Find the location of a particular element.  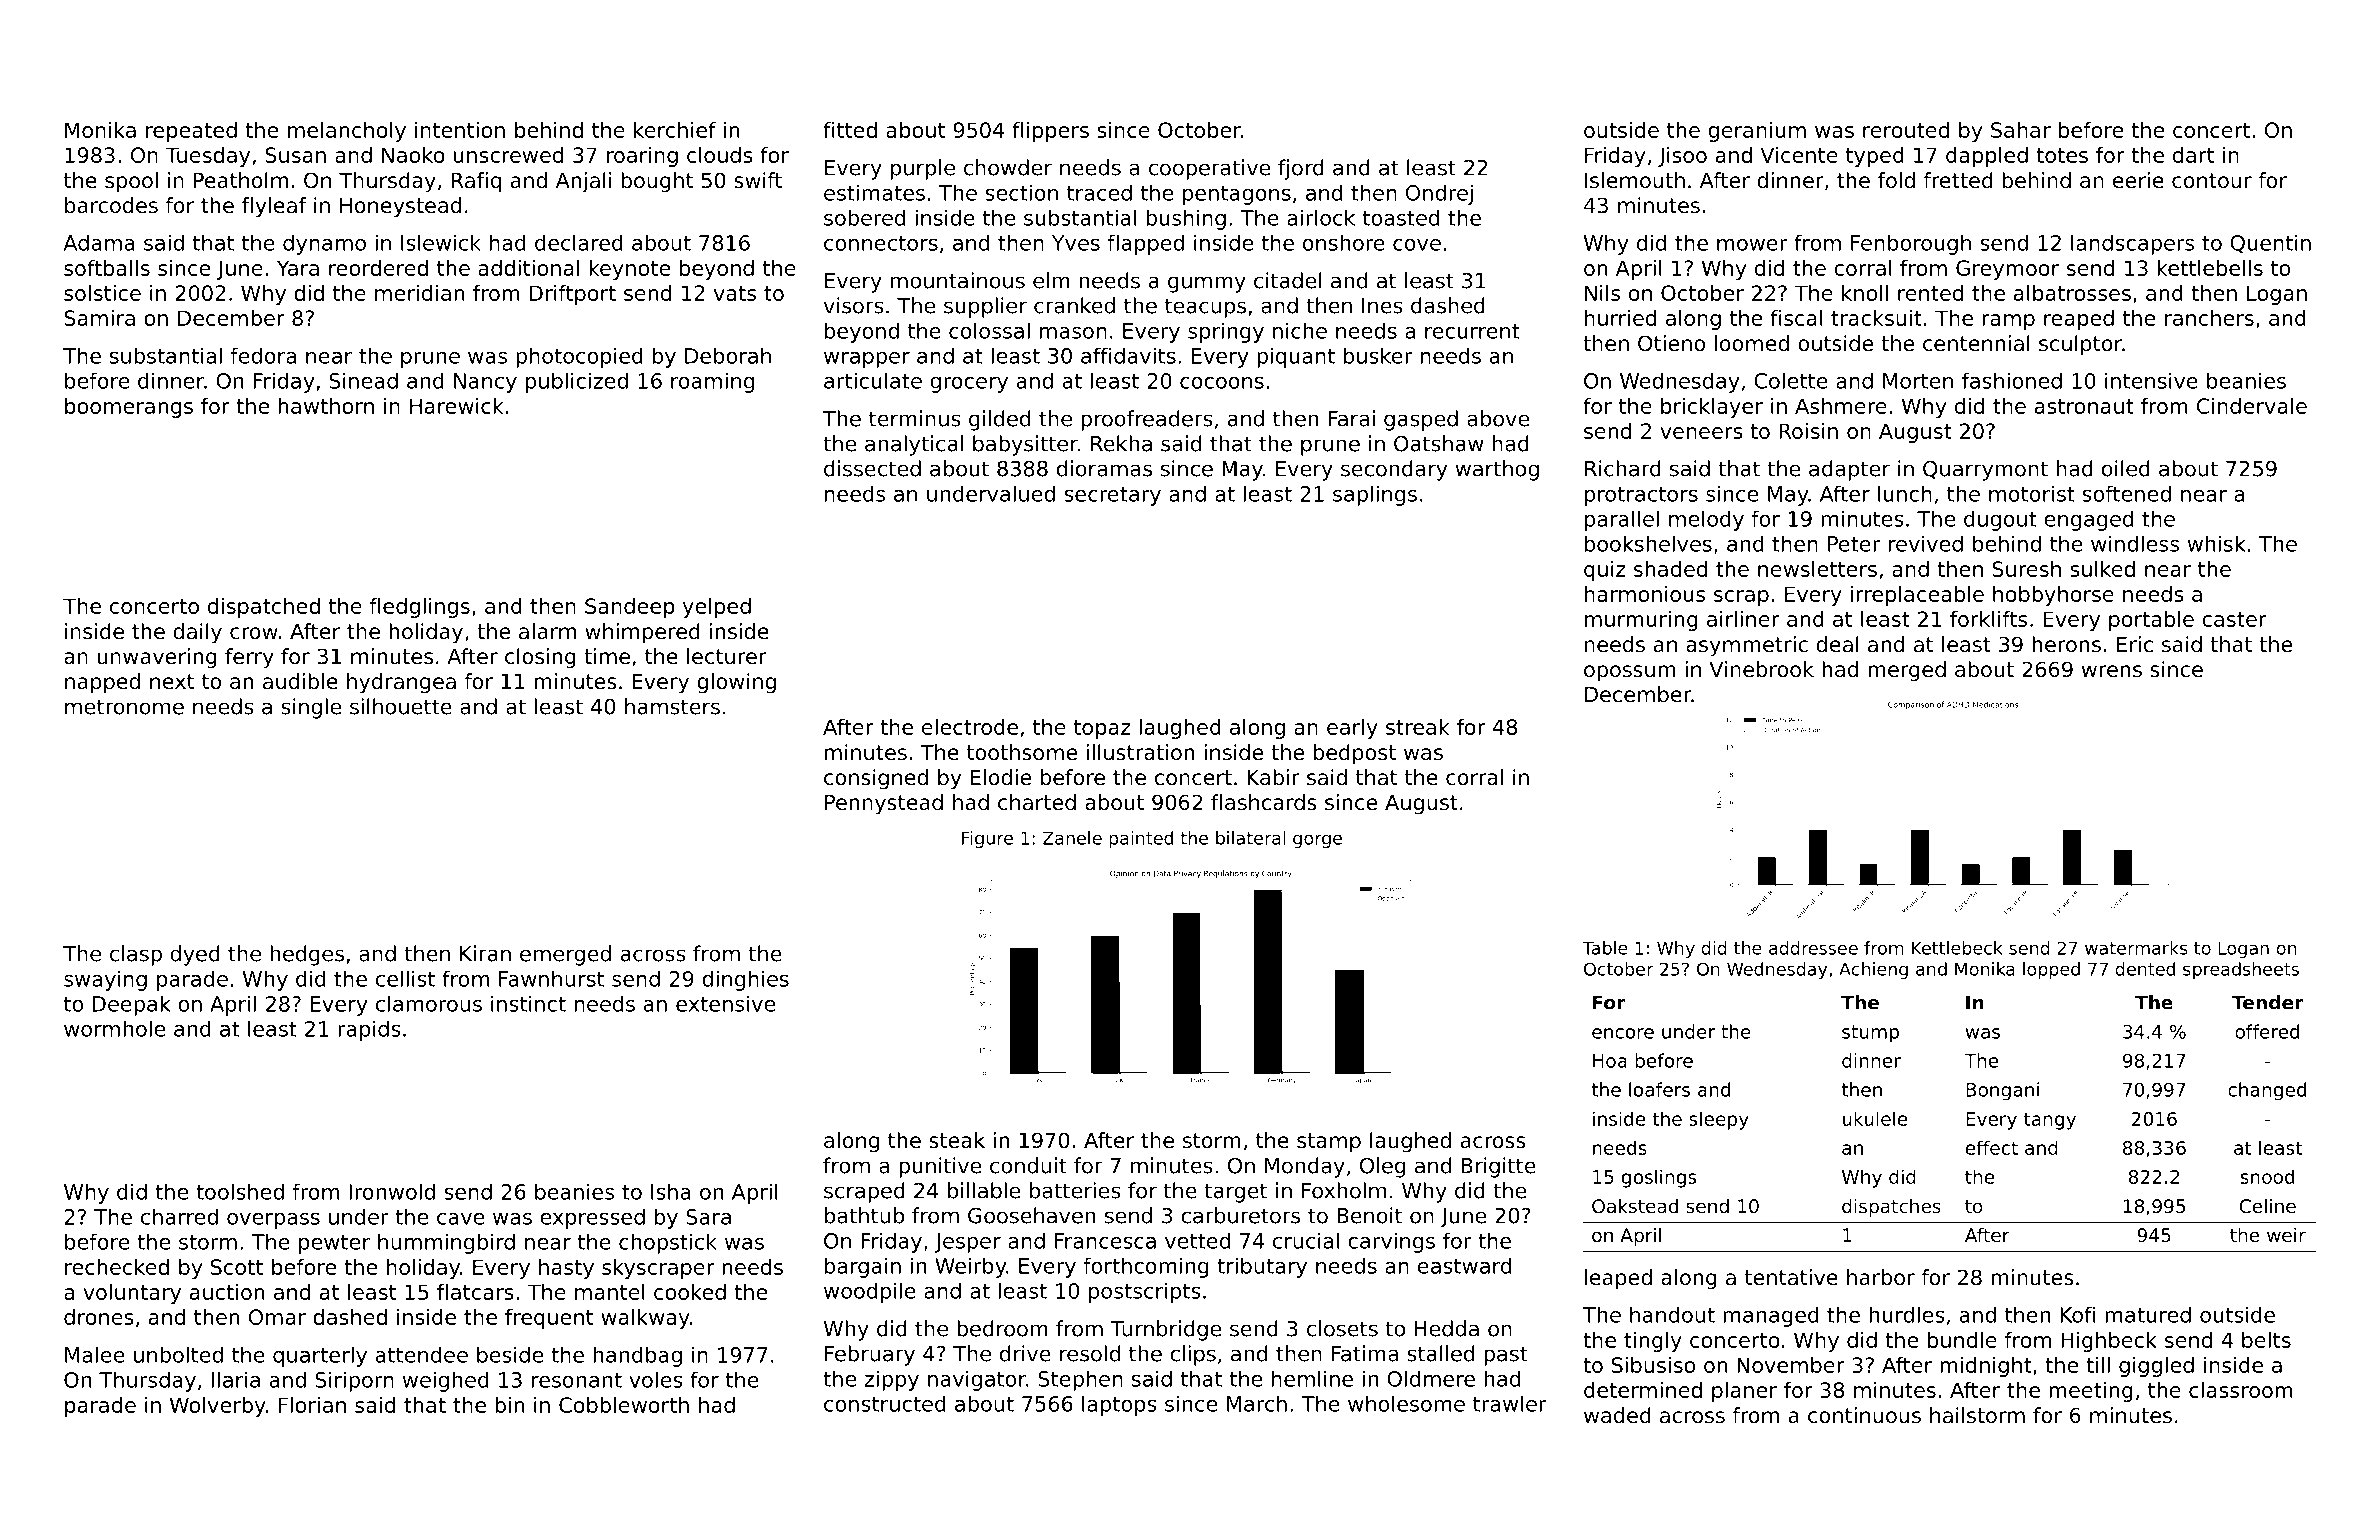

intensive is located at coordinates (2151, 380).
